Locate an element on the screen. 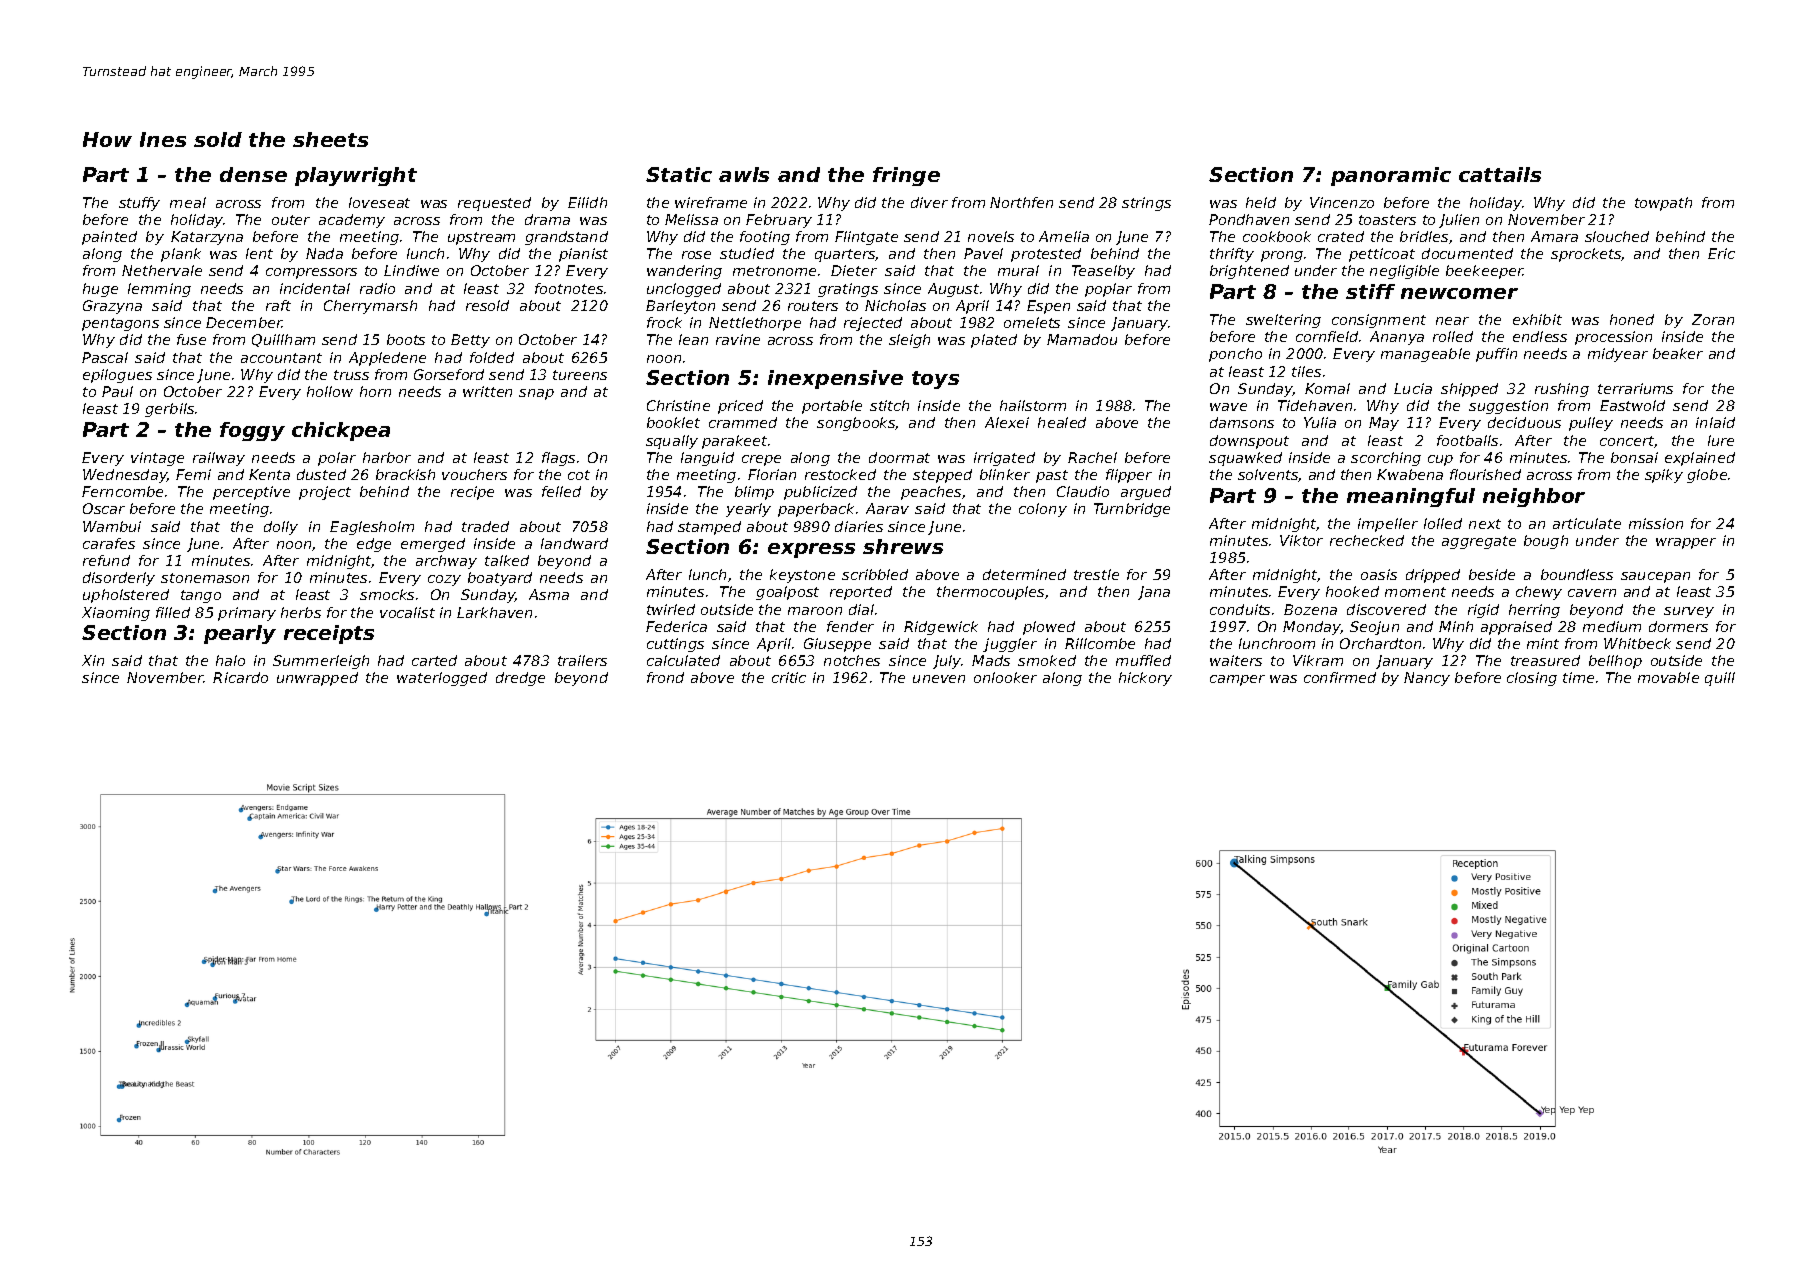 The height and width of the screenshot is (1286, 1818). priced is located at coordinates (740, 407).
